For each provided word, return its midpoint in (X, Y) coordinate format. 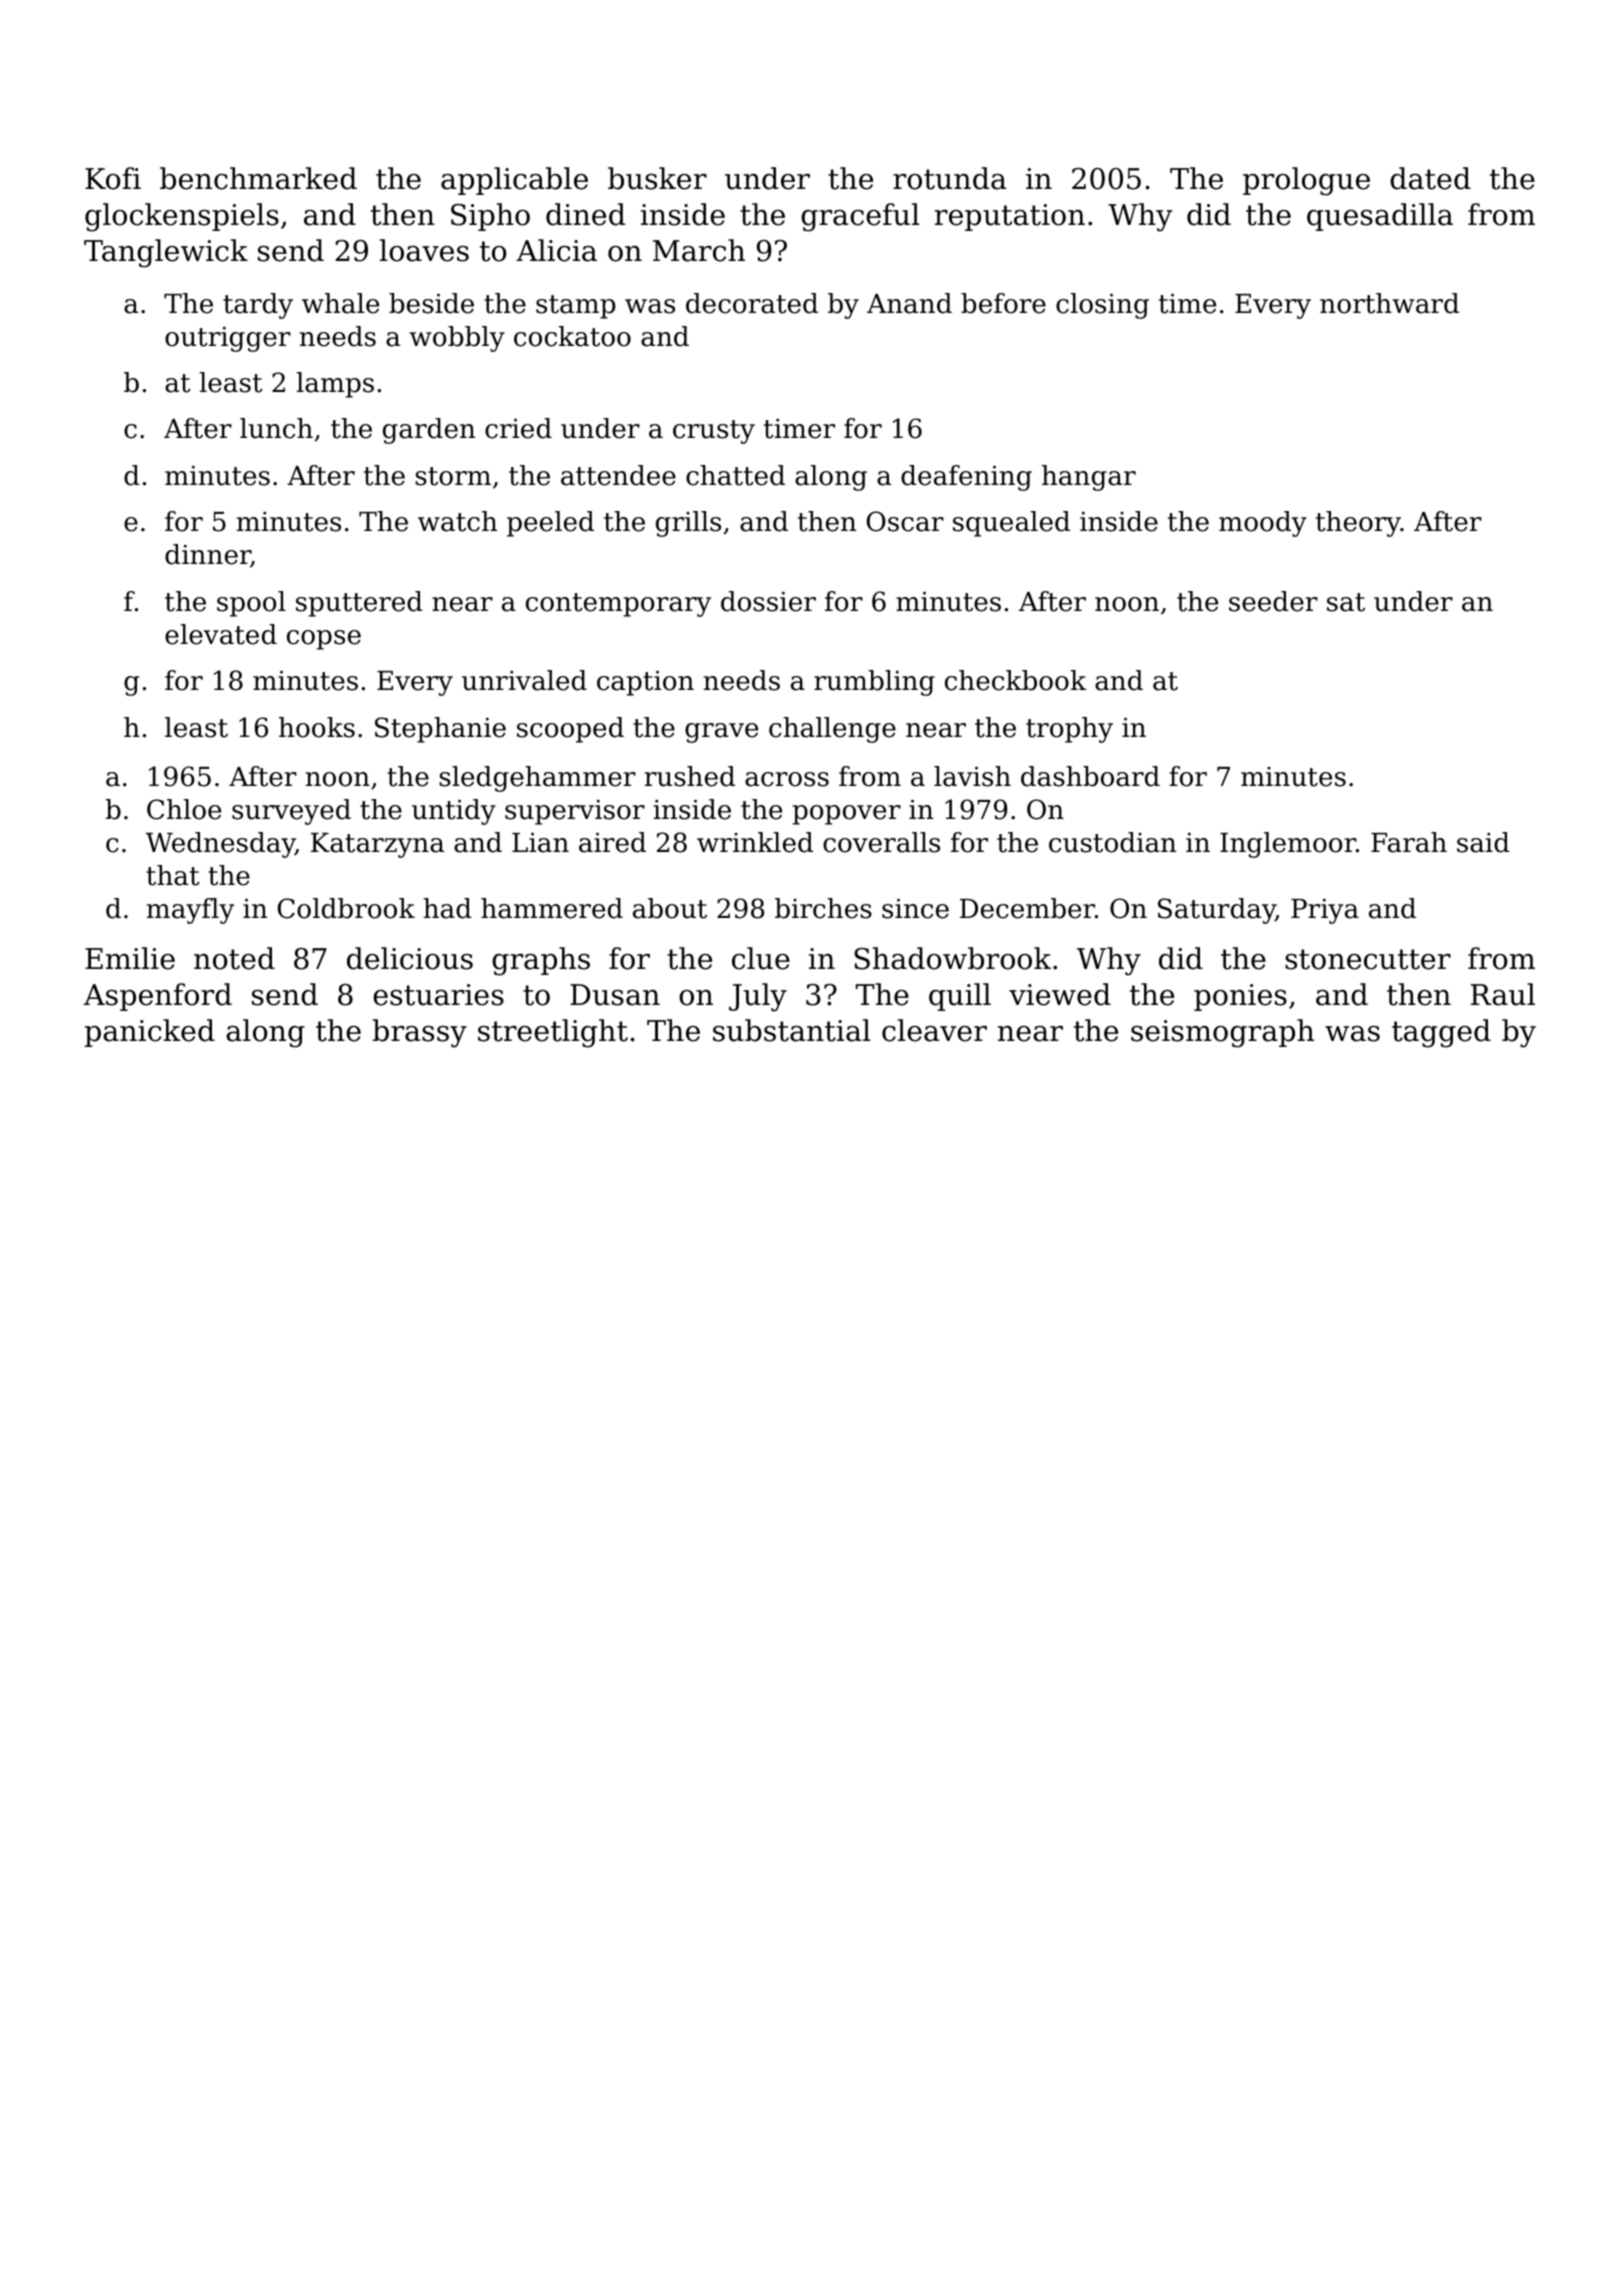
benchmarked (258, 178)
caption (645, 683)
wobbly (457, 339)
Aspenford (158, 997)
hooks (317, 727)
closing (1102, 306)
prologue (1306, 181)
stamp (575, 307)
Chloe (184, 809)
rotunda (949, 178)
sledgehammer (537, 779)
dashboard (1090, 776)
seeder (1273, 601)
